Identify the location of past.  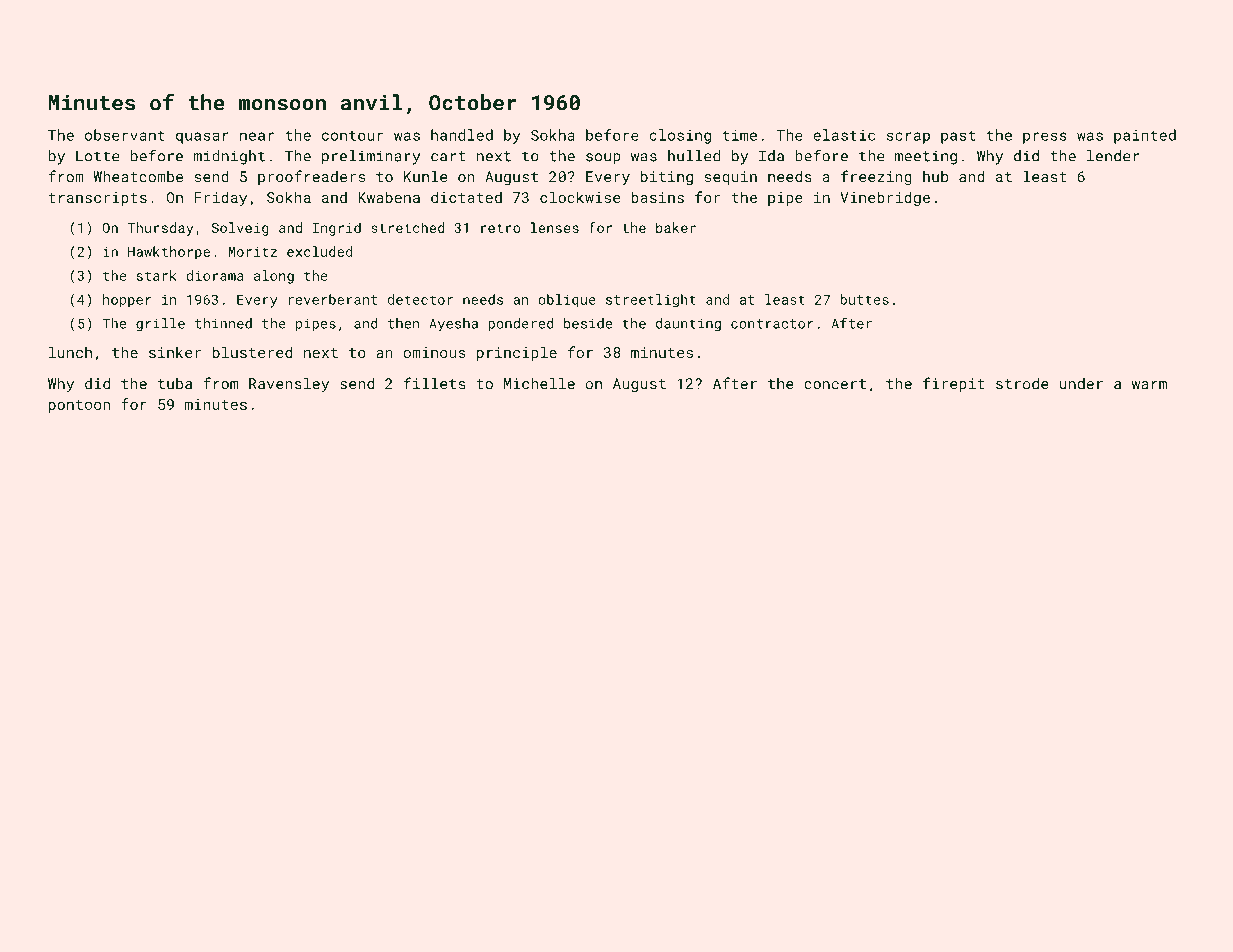
(958, 137).
